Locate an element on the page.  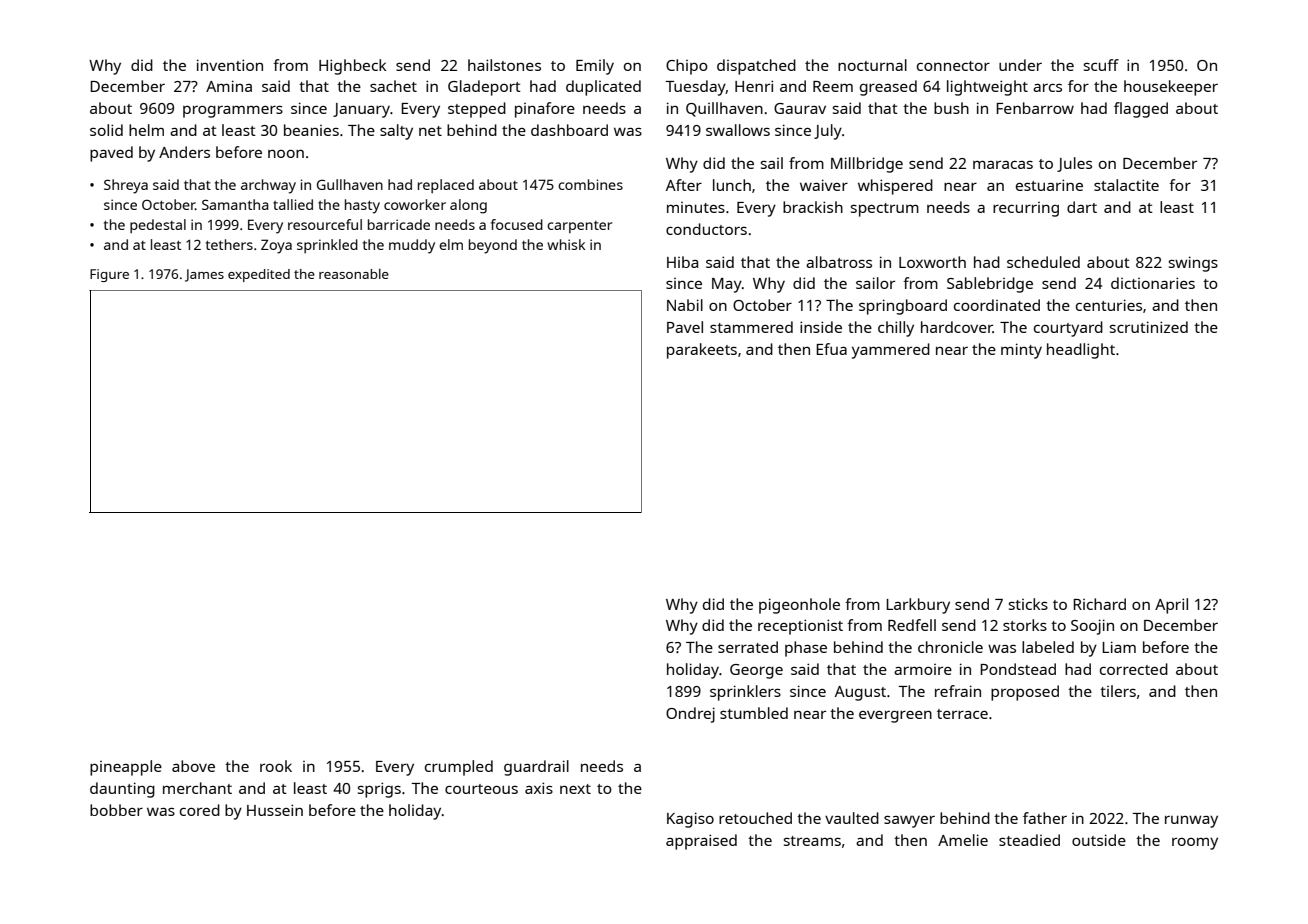
minty is located at coordinates (1021, 351).
